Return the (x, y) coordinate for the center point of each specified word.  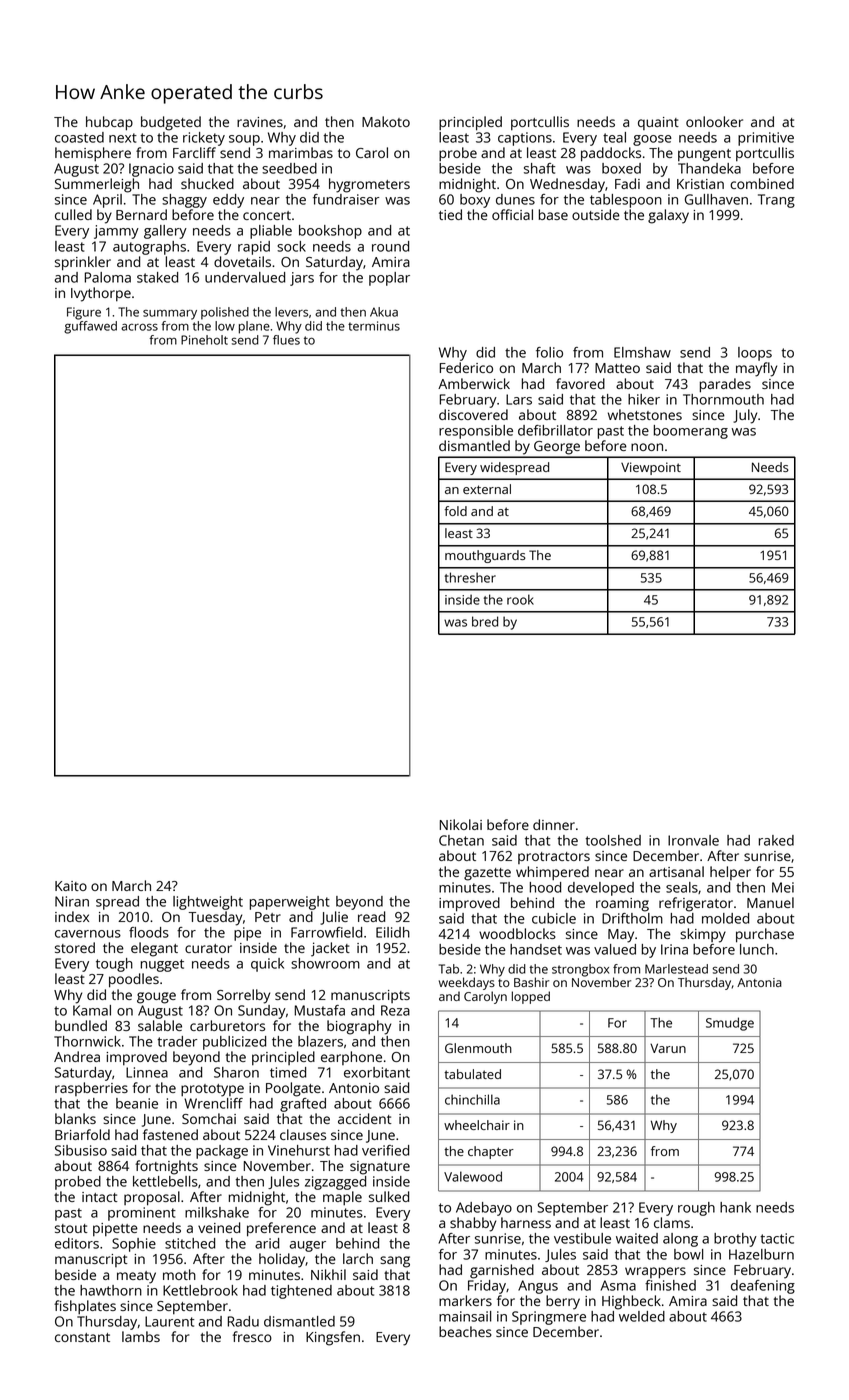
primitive (766, 139)
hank (735, 1207)
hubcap (109, 123)
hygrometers (369, 185)
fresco (252, 1336)
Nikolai (461, 824)
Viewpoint (651, 468)
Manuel (770, 902)
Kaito (71, 886)
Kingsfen (333, 1338)
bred (485, 621)
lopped (531, 997)
